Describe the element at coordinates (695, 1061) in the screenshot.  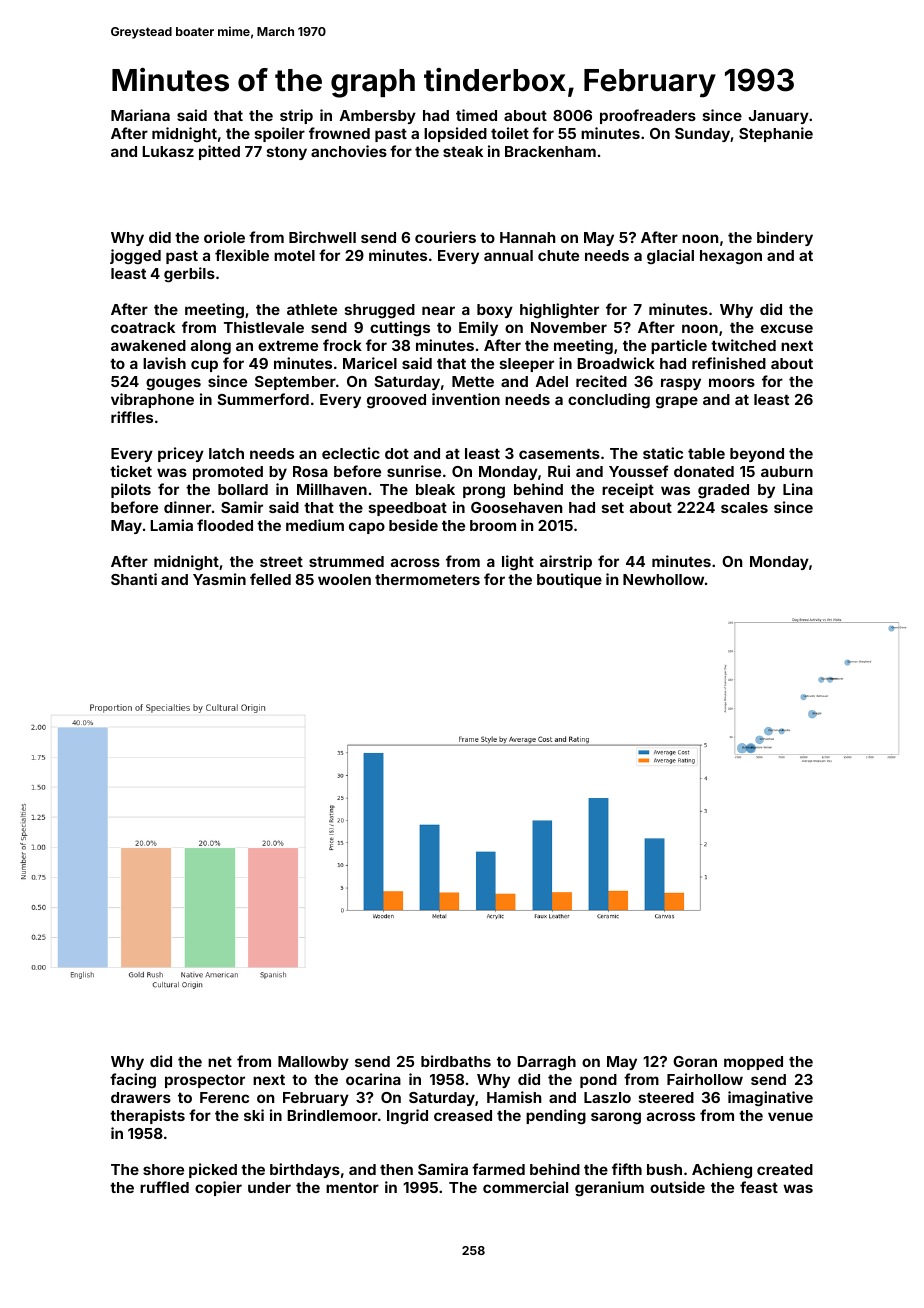
I see `Goran` at that location.
